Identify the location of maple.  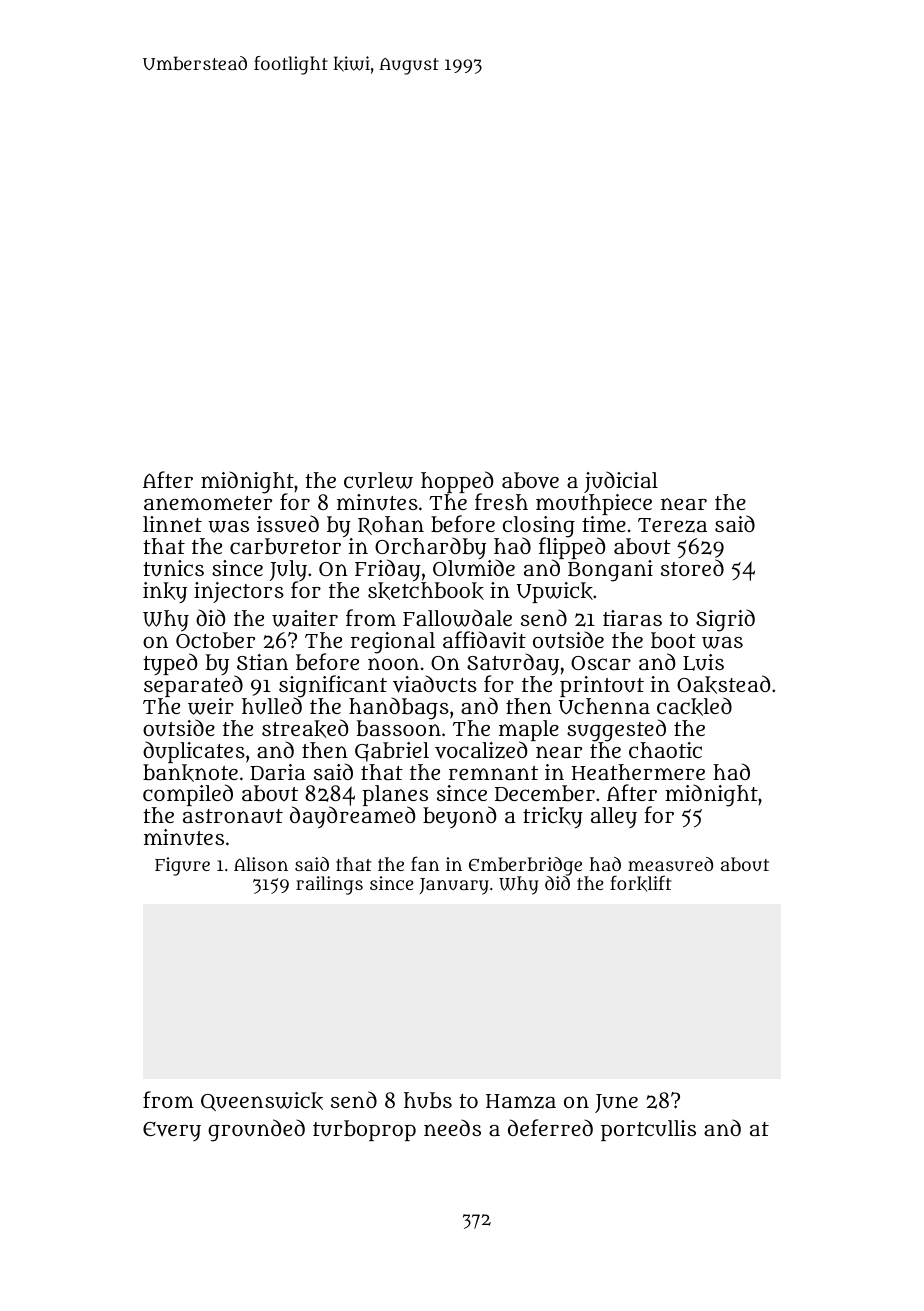
(529, 731).
